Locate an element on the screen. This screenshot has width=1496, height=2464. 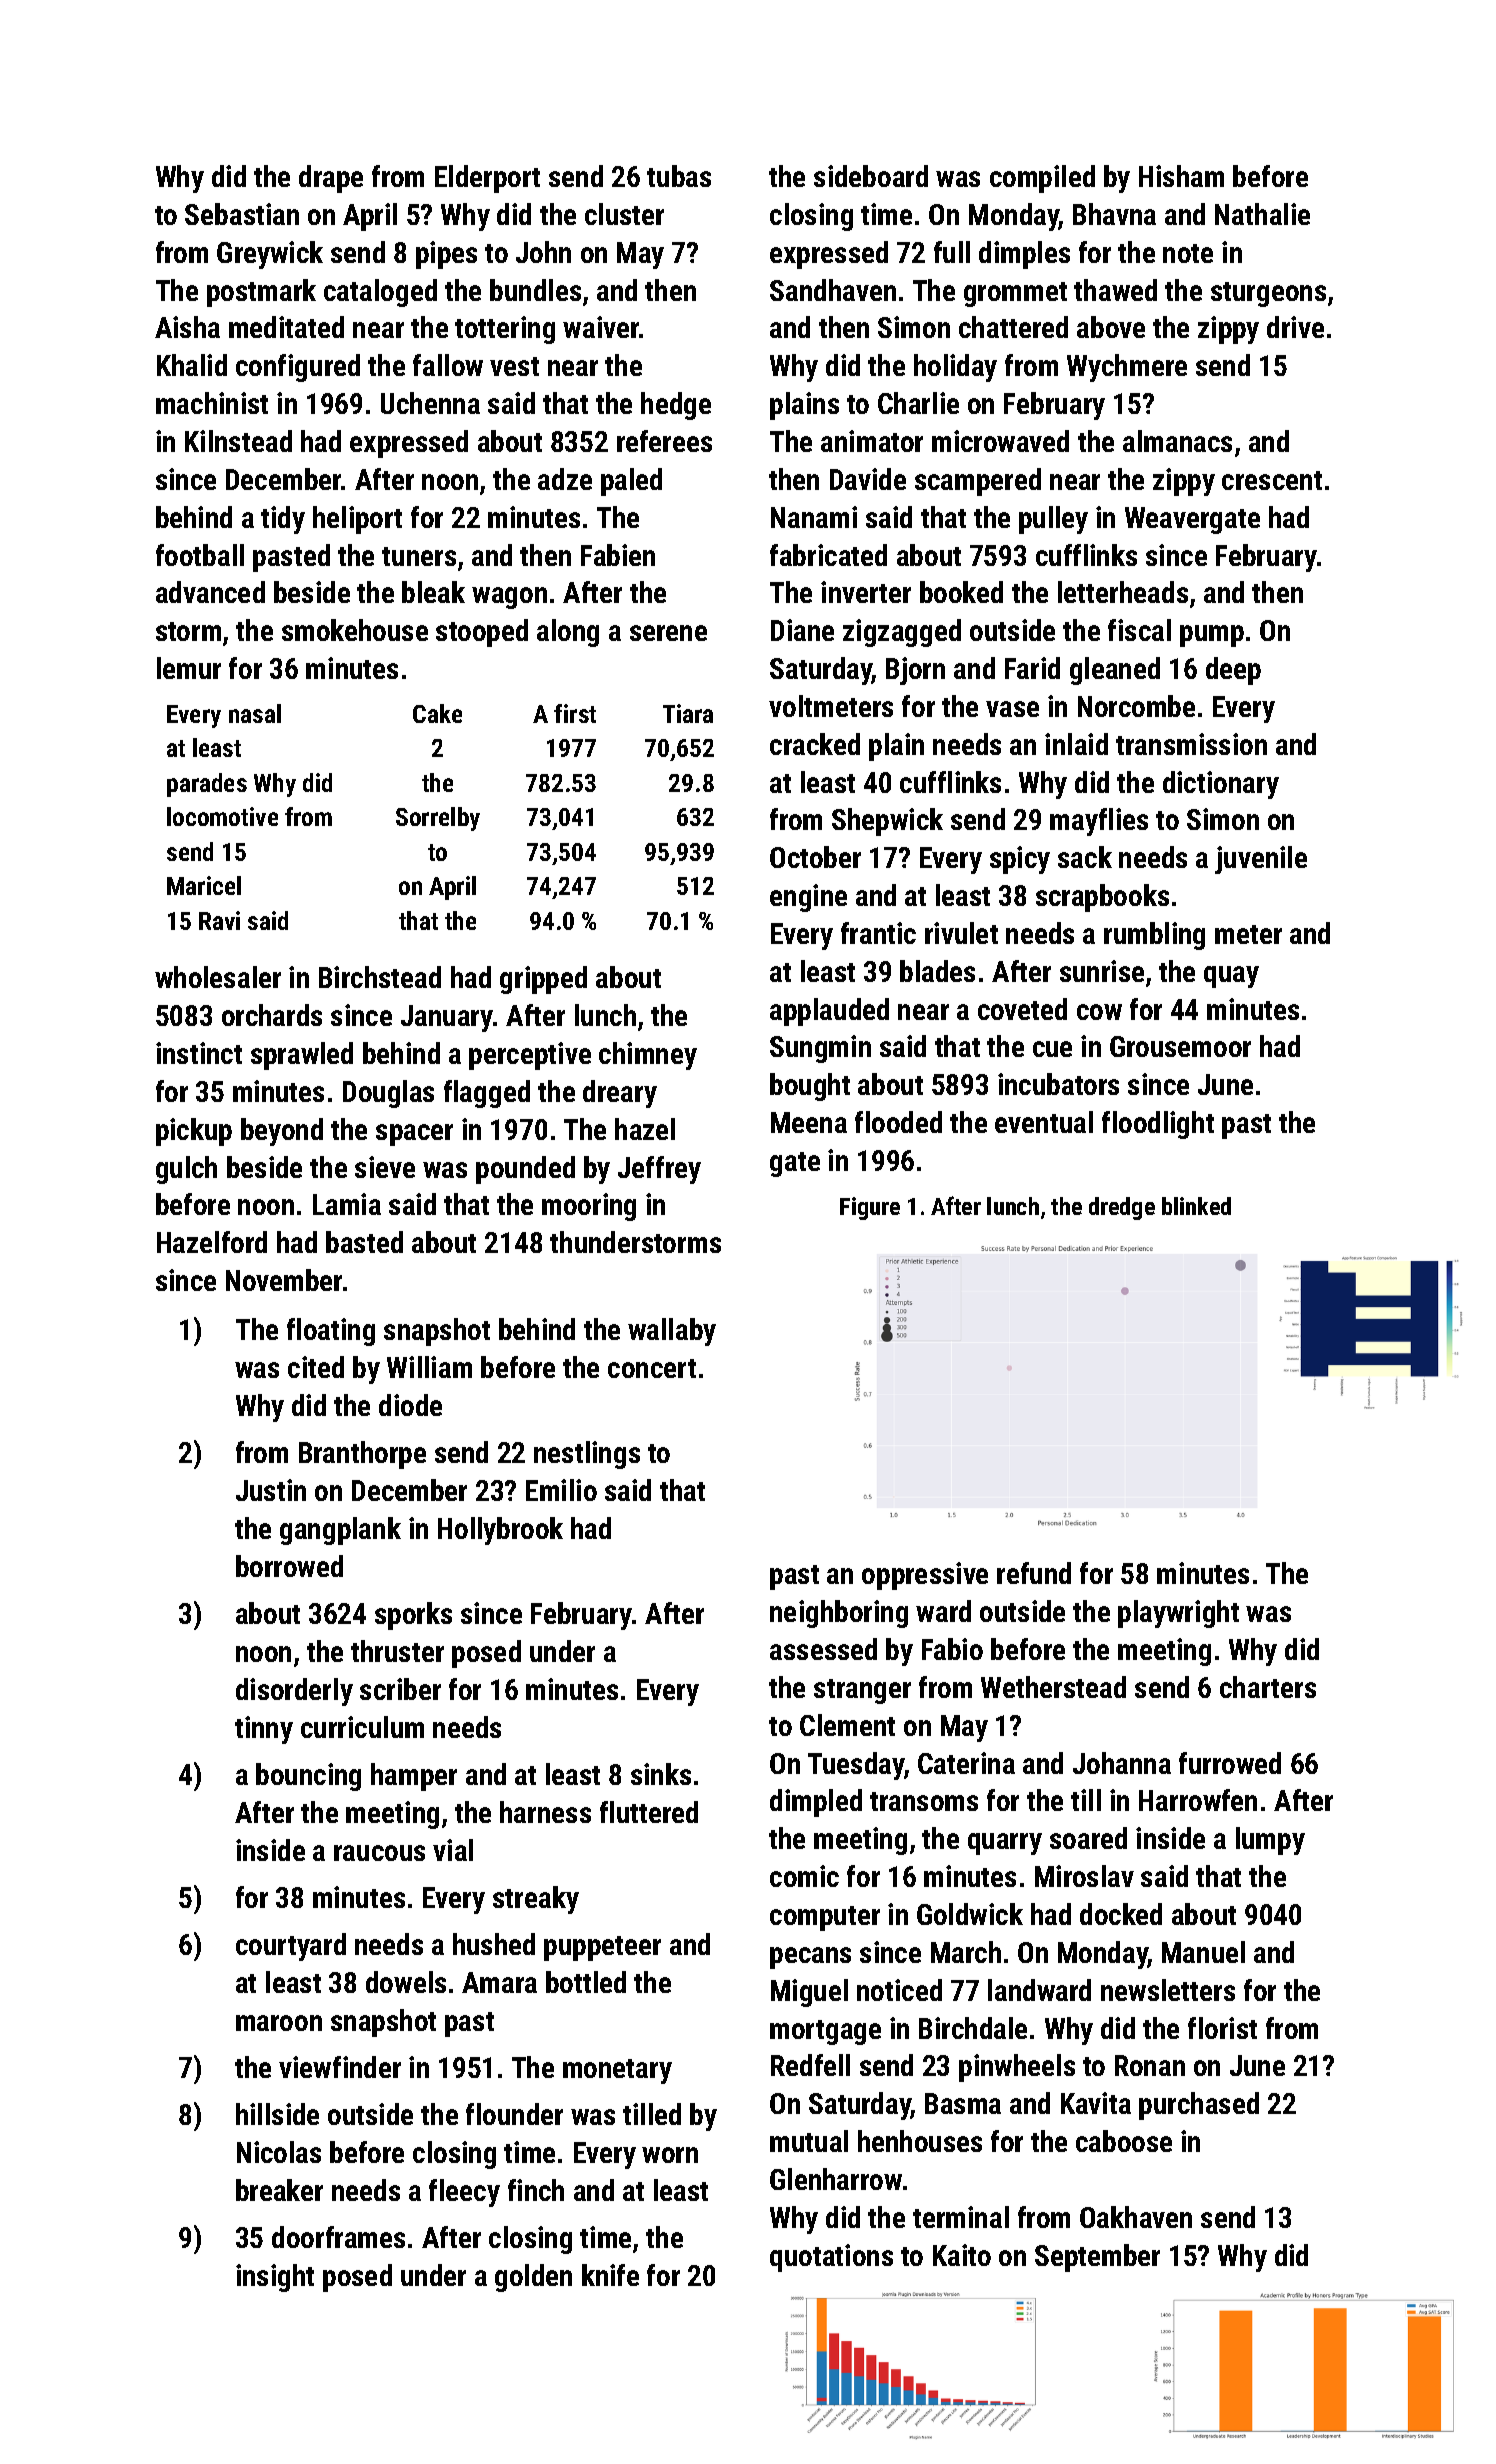
Shepwick is located at coordinates (887, 822).
